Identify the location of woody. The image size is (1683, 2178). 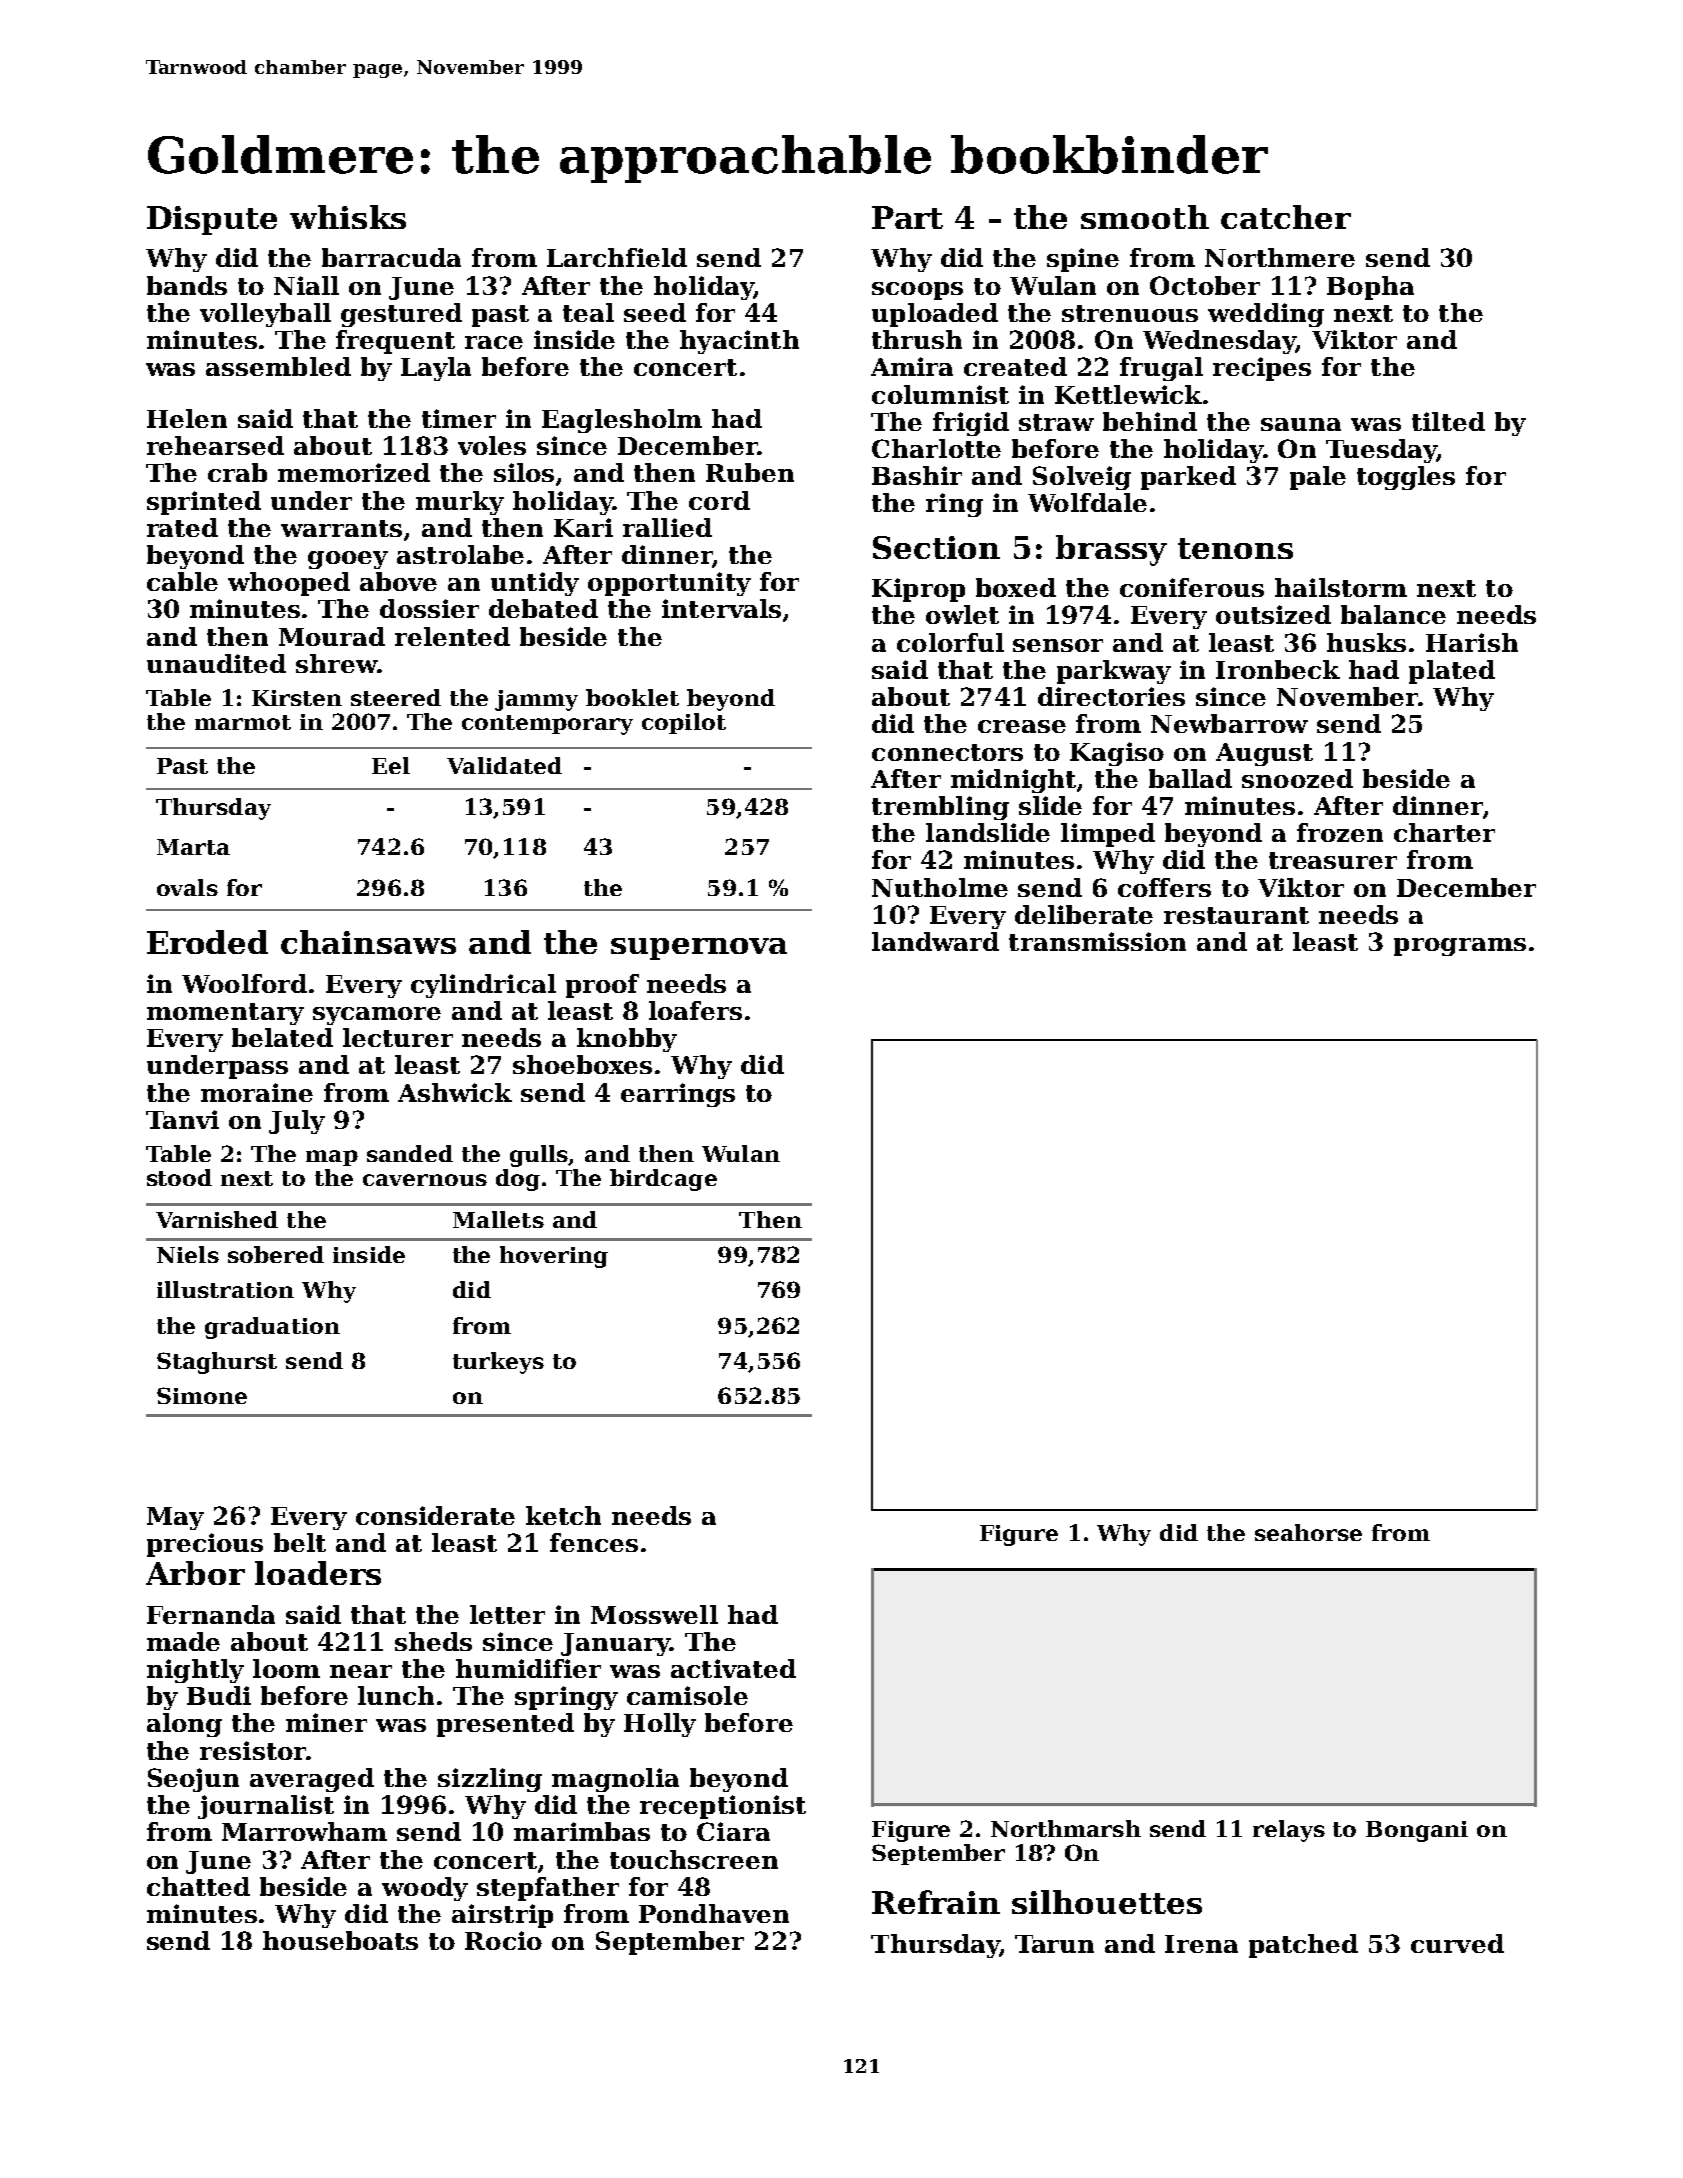
(425, 1889).
